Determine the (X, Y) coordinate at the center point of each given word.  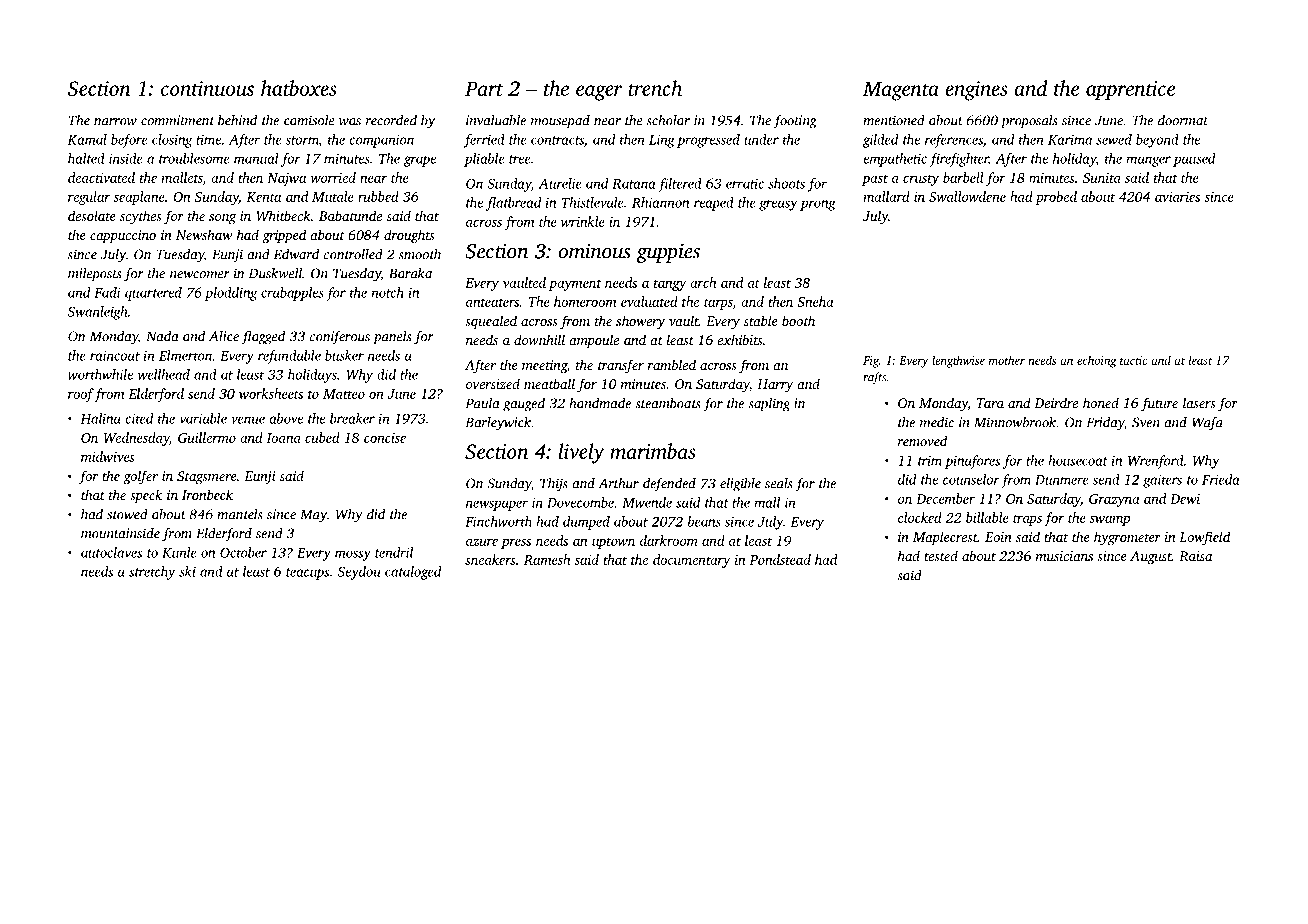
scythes (141, 217)
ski (187, 571)
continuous (207, 88)
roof (81, 395)
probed (1056, 198)
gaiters (1162, 481)
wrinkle (583, 221)
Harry (775, 385)
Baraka (410, 273)
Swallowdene (967, 196)
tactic (1133, 360)
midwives (108, 456)
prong (818, 205)
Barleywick (498, 424)
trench (655, 88)
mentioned (894, 120)
